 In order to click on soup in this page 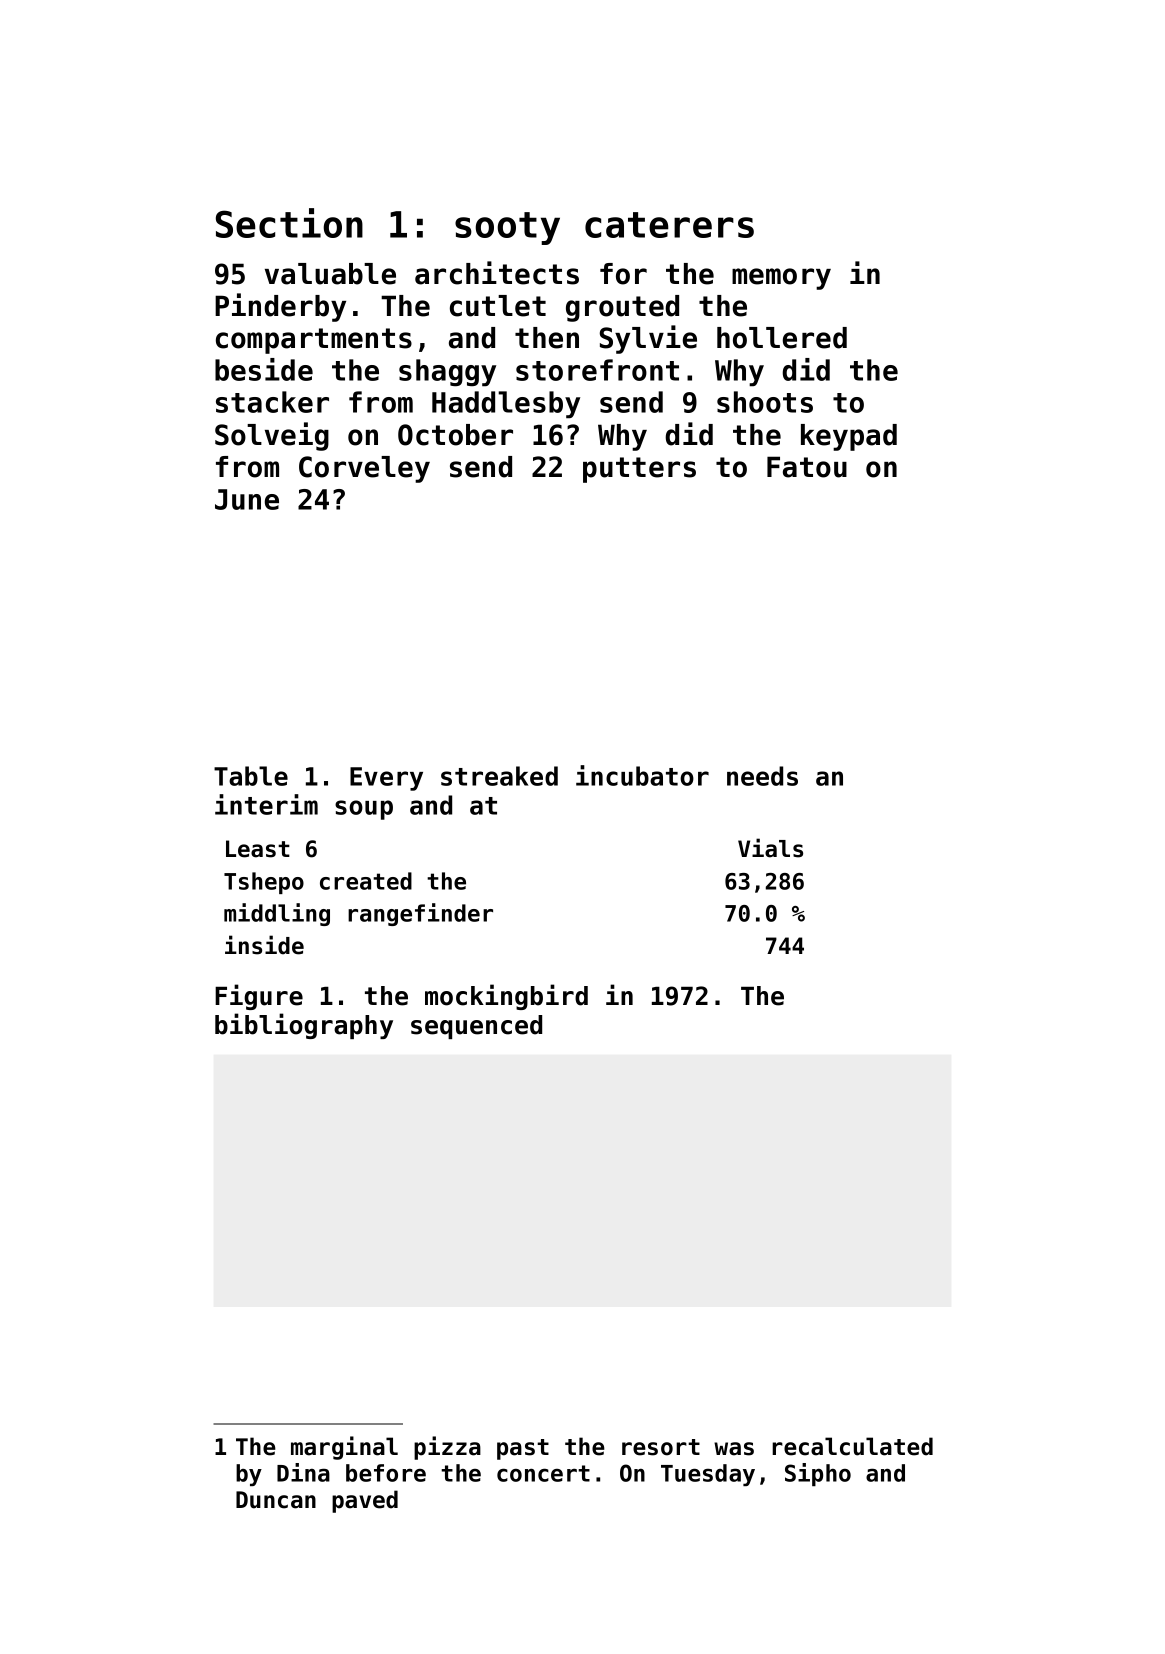, I will do `click(364, 810)`.
